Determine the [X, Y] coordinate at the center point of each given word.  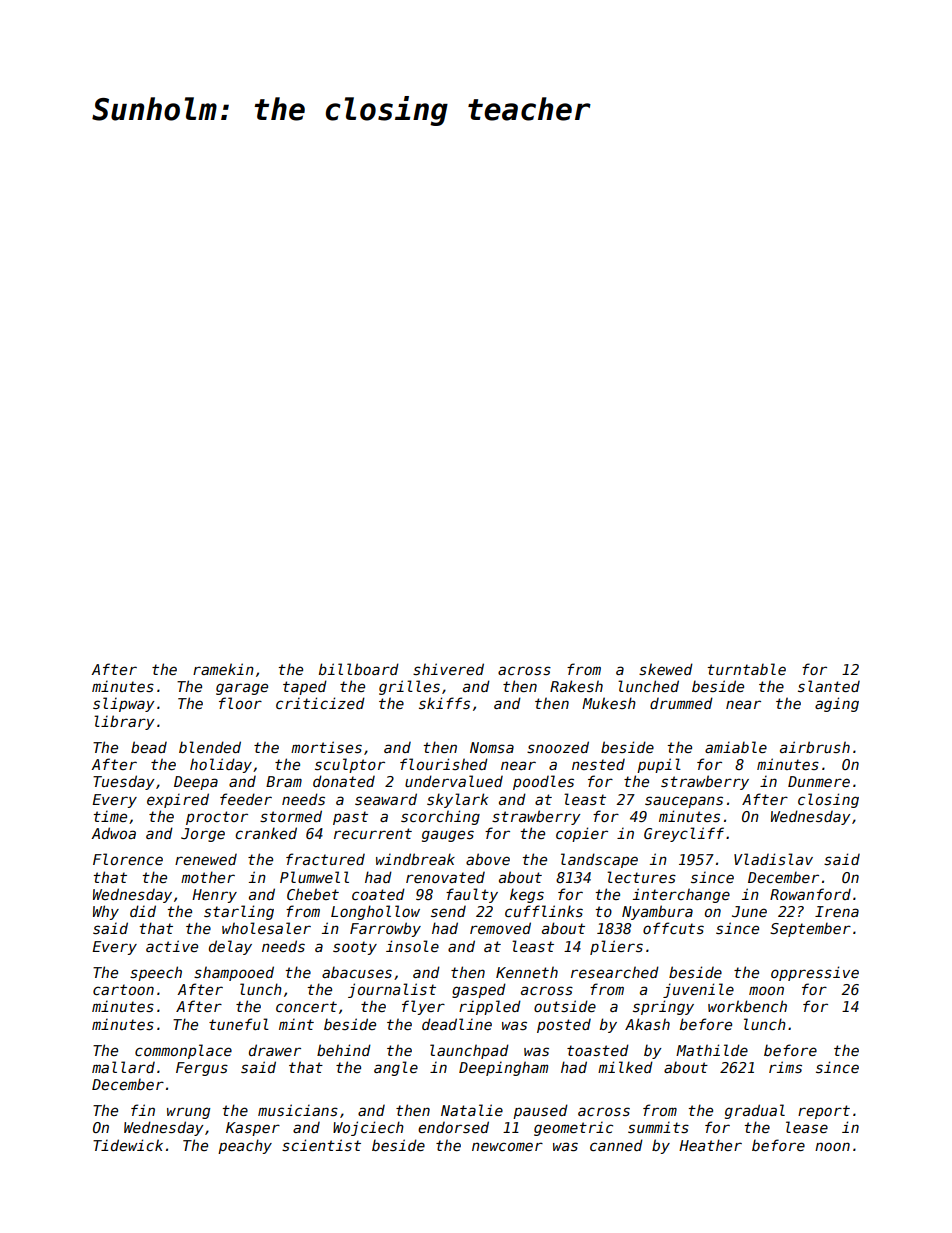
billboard [359, 669]
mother [208, 877]
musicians [298, 1110]
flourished [444, 764]
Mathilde [712, 1050]
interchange [681, 895]
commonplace [183, 1051]
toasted [598, 1050]
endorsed [453, 1127]
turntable [746, 669]
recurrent [373, 833]
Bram [284, 781]
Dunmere [819, 781]
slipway [124, 704]
